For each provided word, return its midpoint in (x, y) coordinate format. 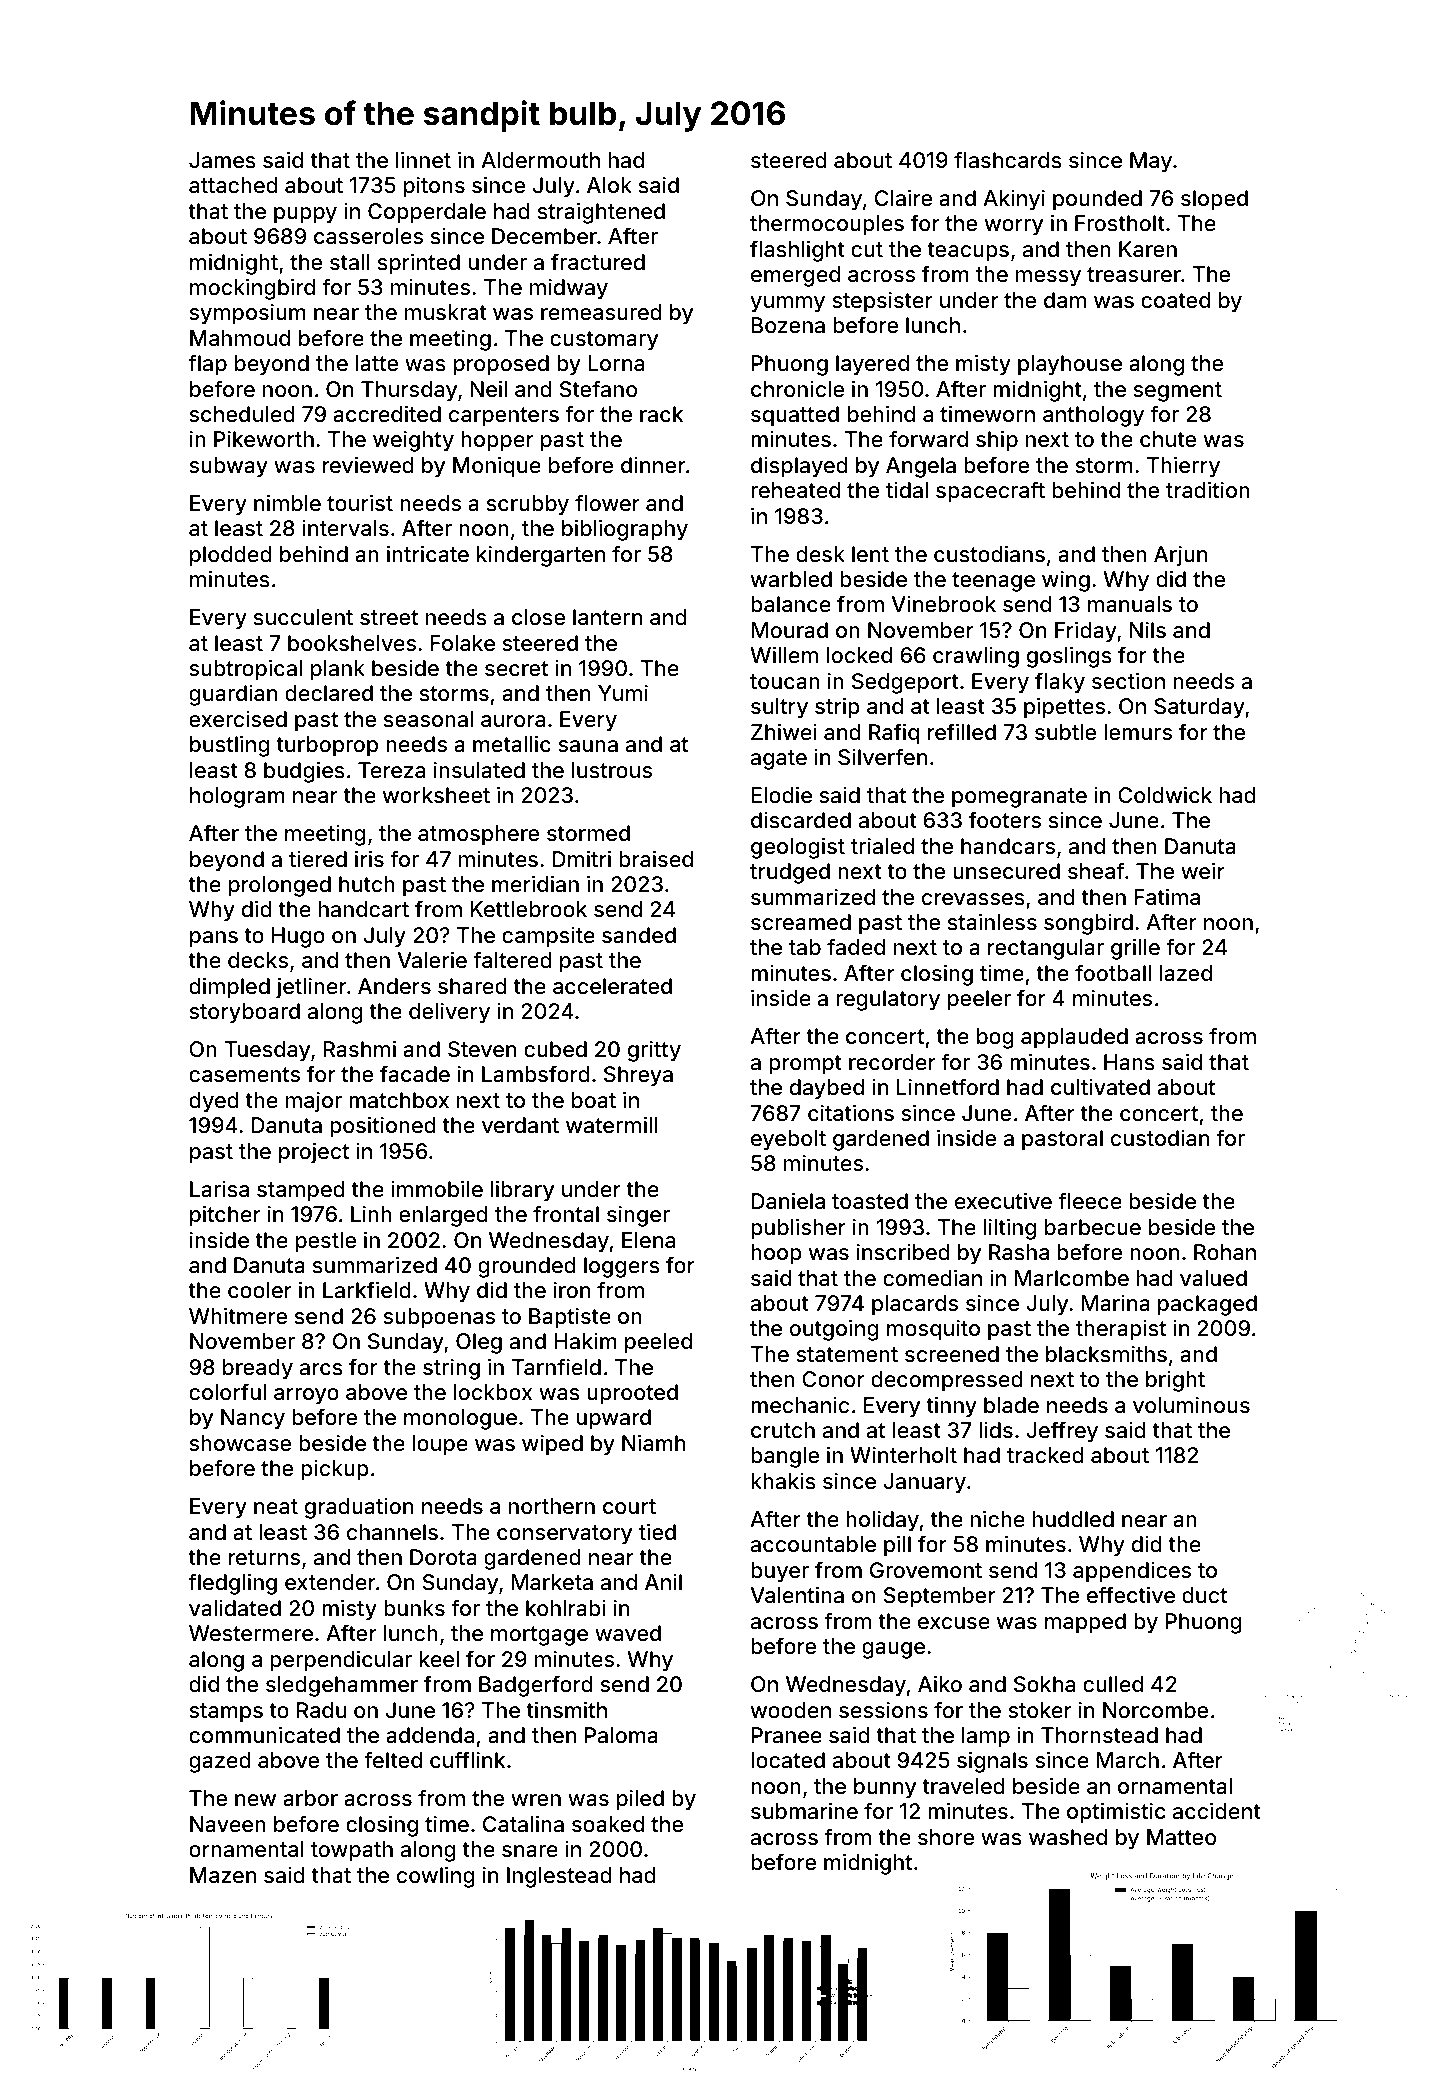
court (629, 1506)
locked (859, 655)
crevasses (973, 899)
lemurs (1138, 732)
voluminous (1191, 1405)
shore (946, 1837)
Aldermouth (540, 160)
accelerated (612, 986)
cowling (436, 1877)
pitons (434, 187)
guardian (233, 695)
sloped (1214, 200)
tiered (318, 859)
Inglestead (559, 1877)
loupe (440, 1445)
